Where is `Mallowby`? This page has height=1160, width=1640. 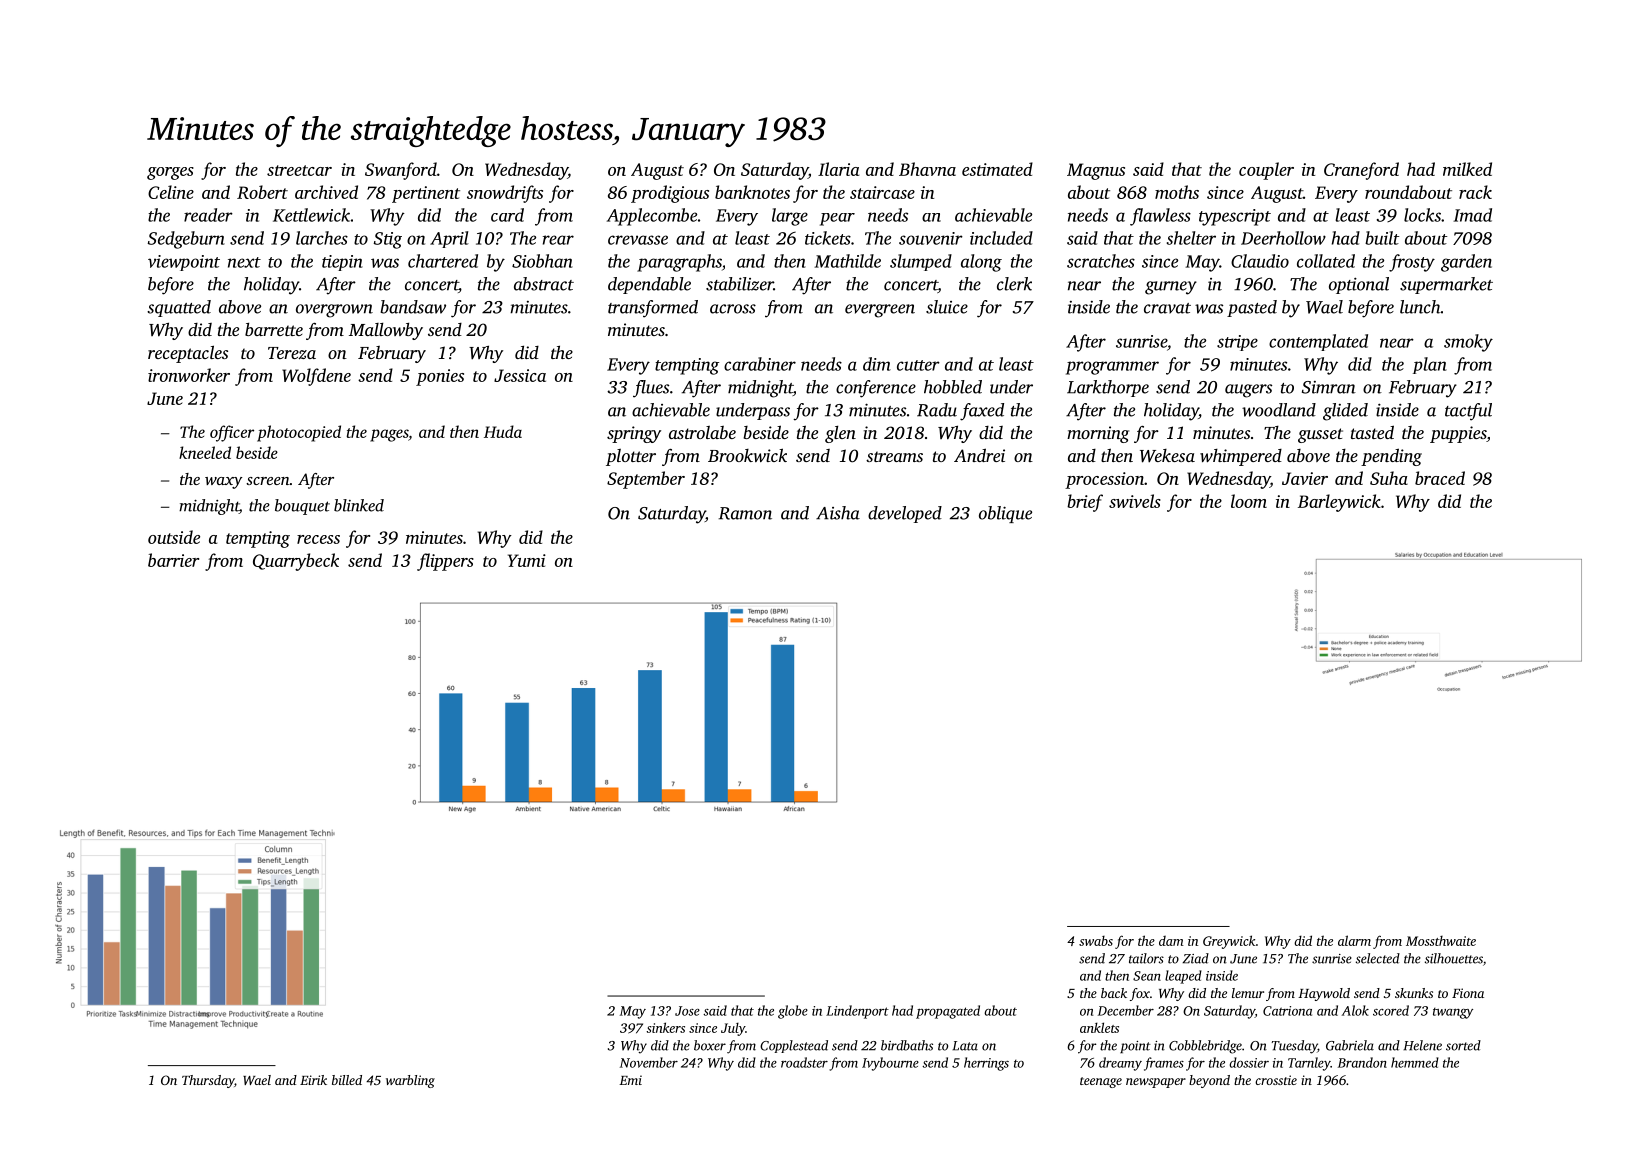
Mallowby is located at coordinates (386, 331).
